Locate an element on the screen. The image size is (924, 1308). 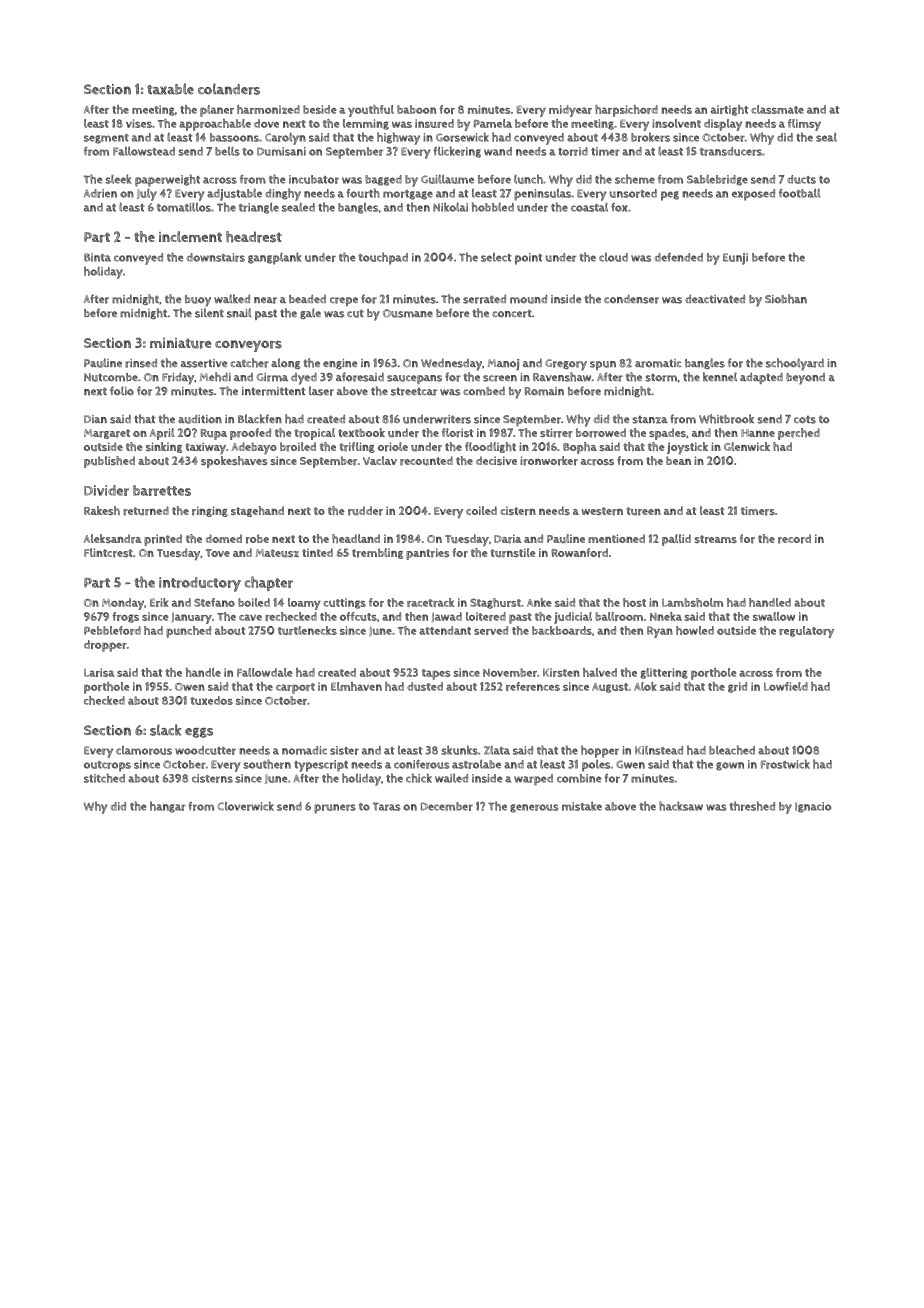
football is located at coordinates (799, 193).
